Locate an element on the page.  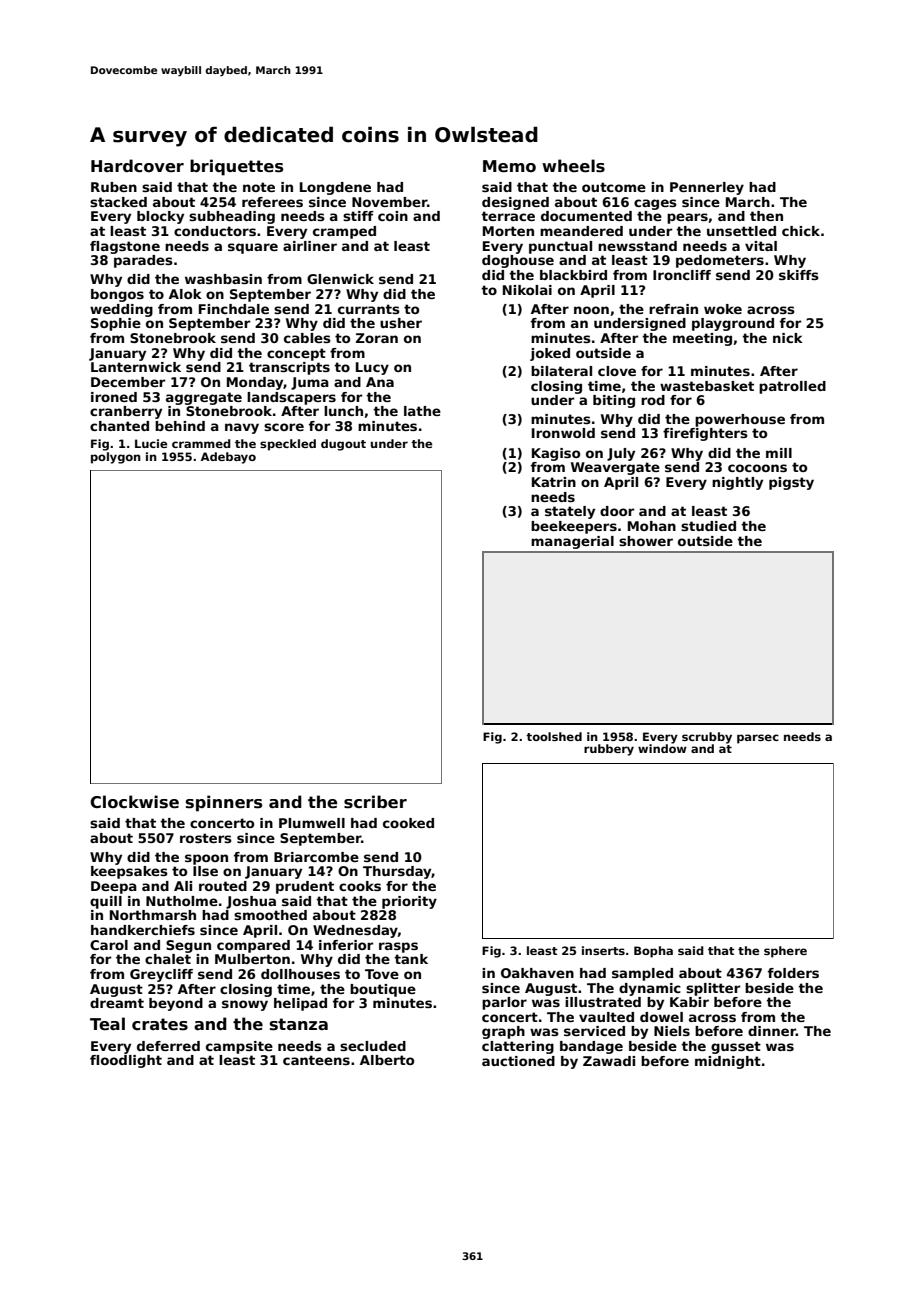
Hardcover is located at coordinates (137, 166).
